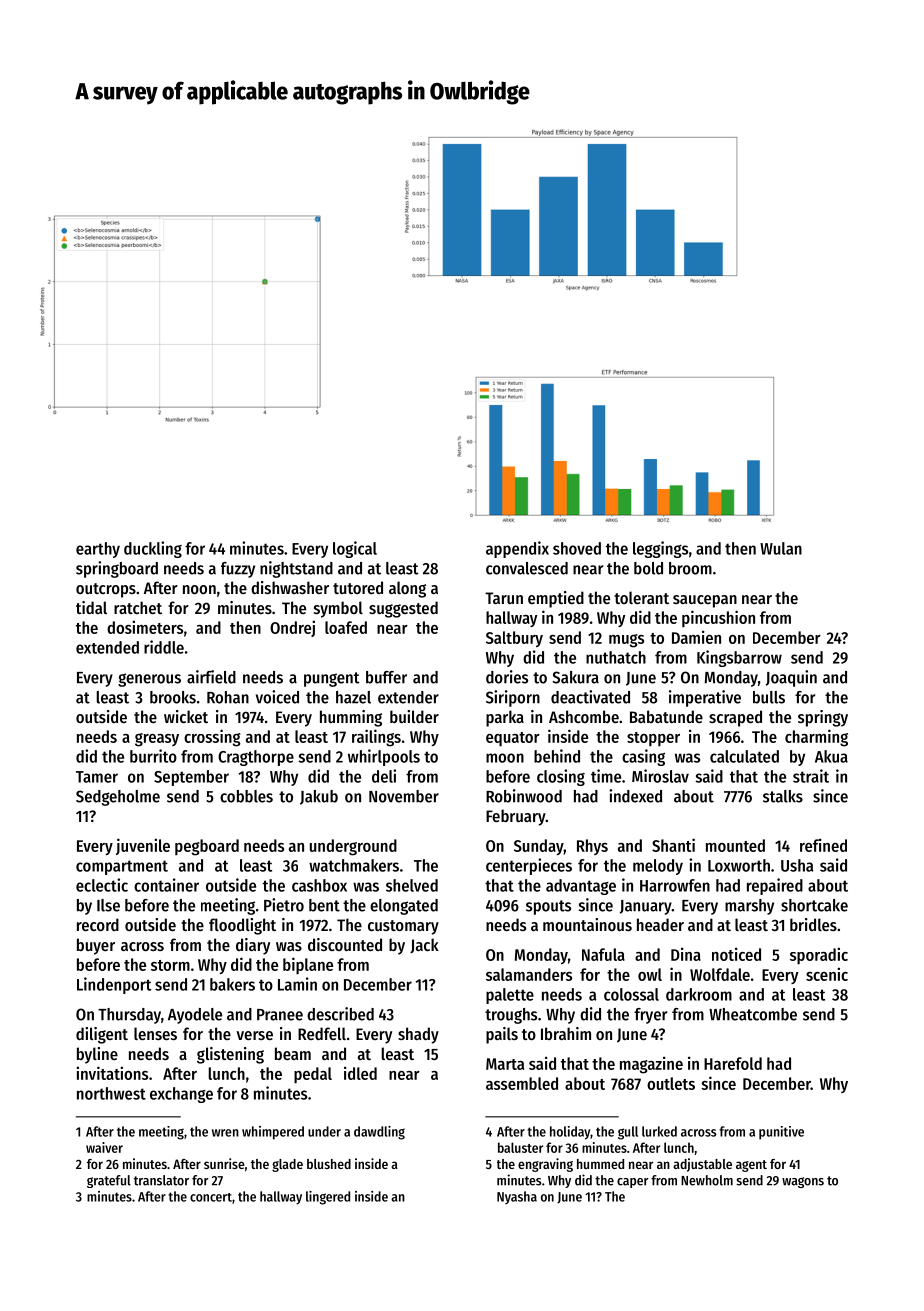 This document has width=924, height=1311. Describe the element at coordinates (386, 677) in the document. I see `buffer` at that location.
